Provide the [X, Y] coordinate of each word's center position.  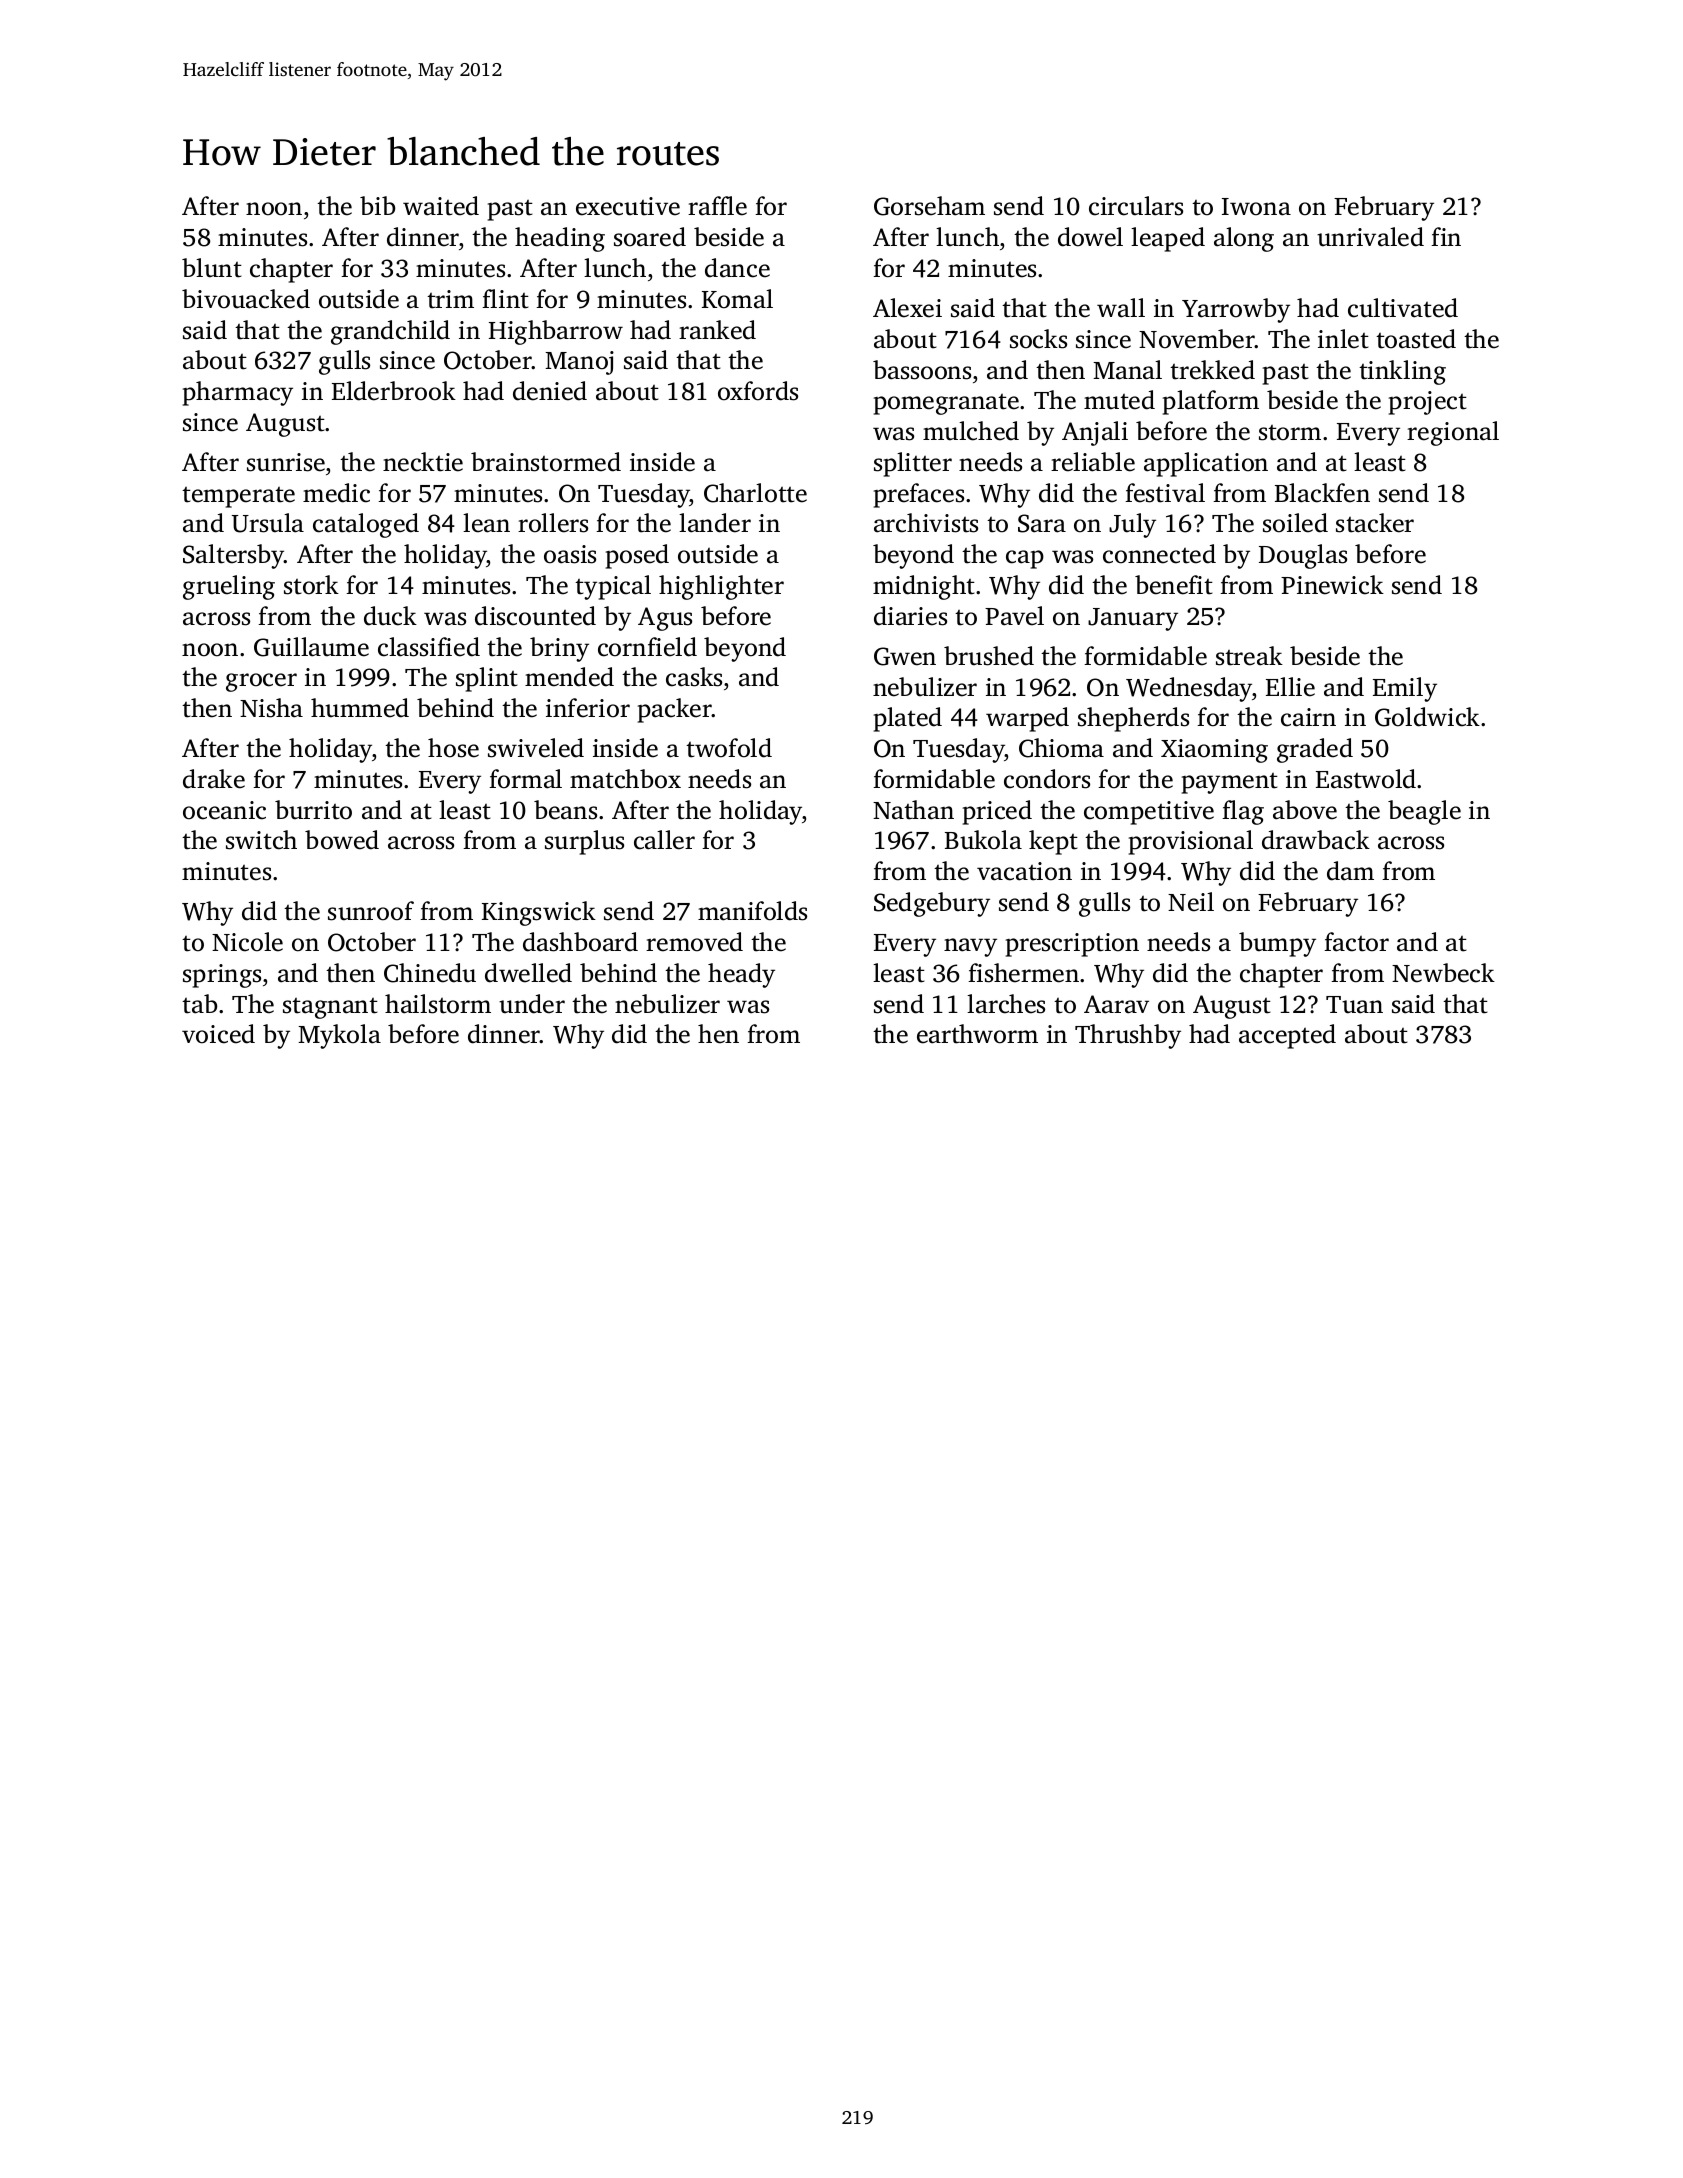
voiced [218, 1034]
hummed [360, 708]
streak [1249, 656]
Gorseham [929, 206]
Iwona [1256, 207]
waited [441, 206]
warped [1027, 719]
